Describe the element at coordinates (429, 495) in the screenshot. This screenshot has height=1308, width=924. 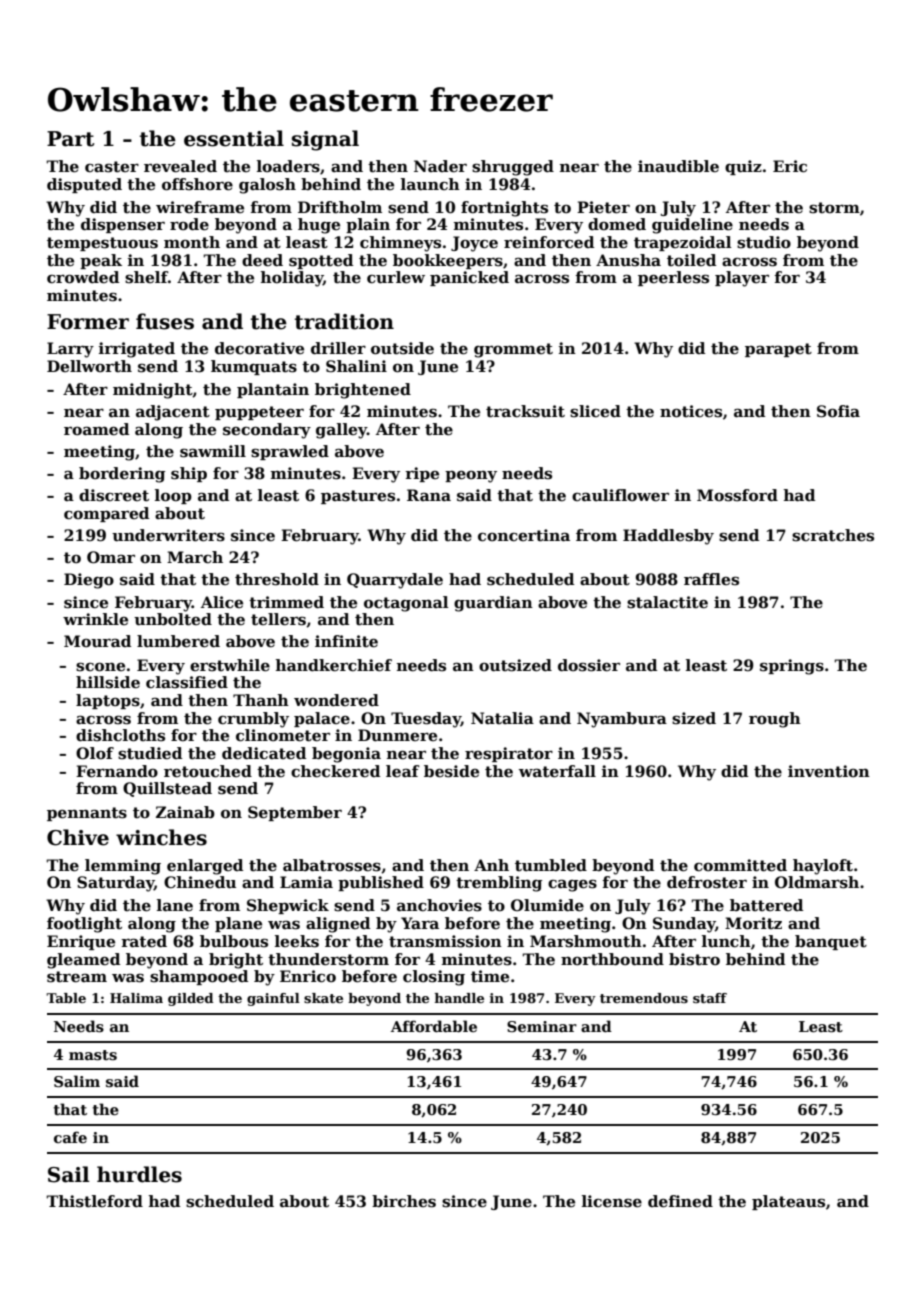
I see `Rana` at that location.
